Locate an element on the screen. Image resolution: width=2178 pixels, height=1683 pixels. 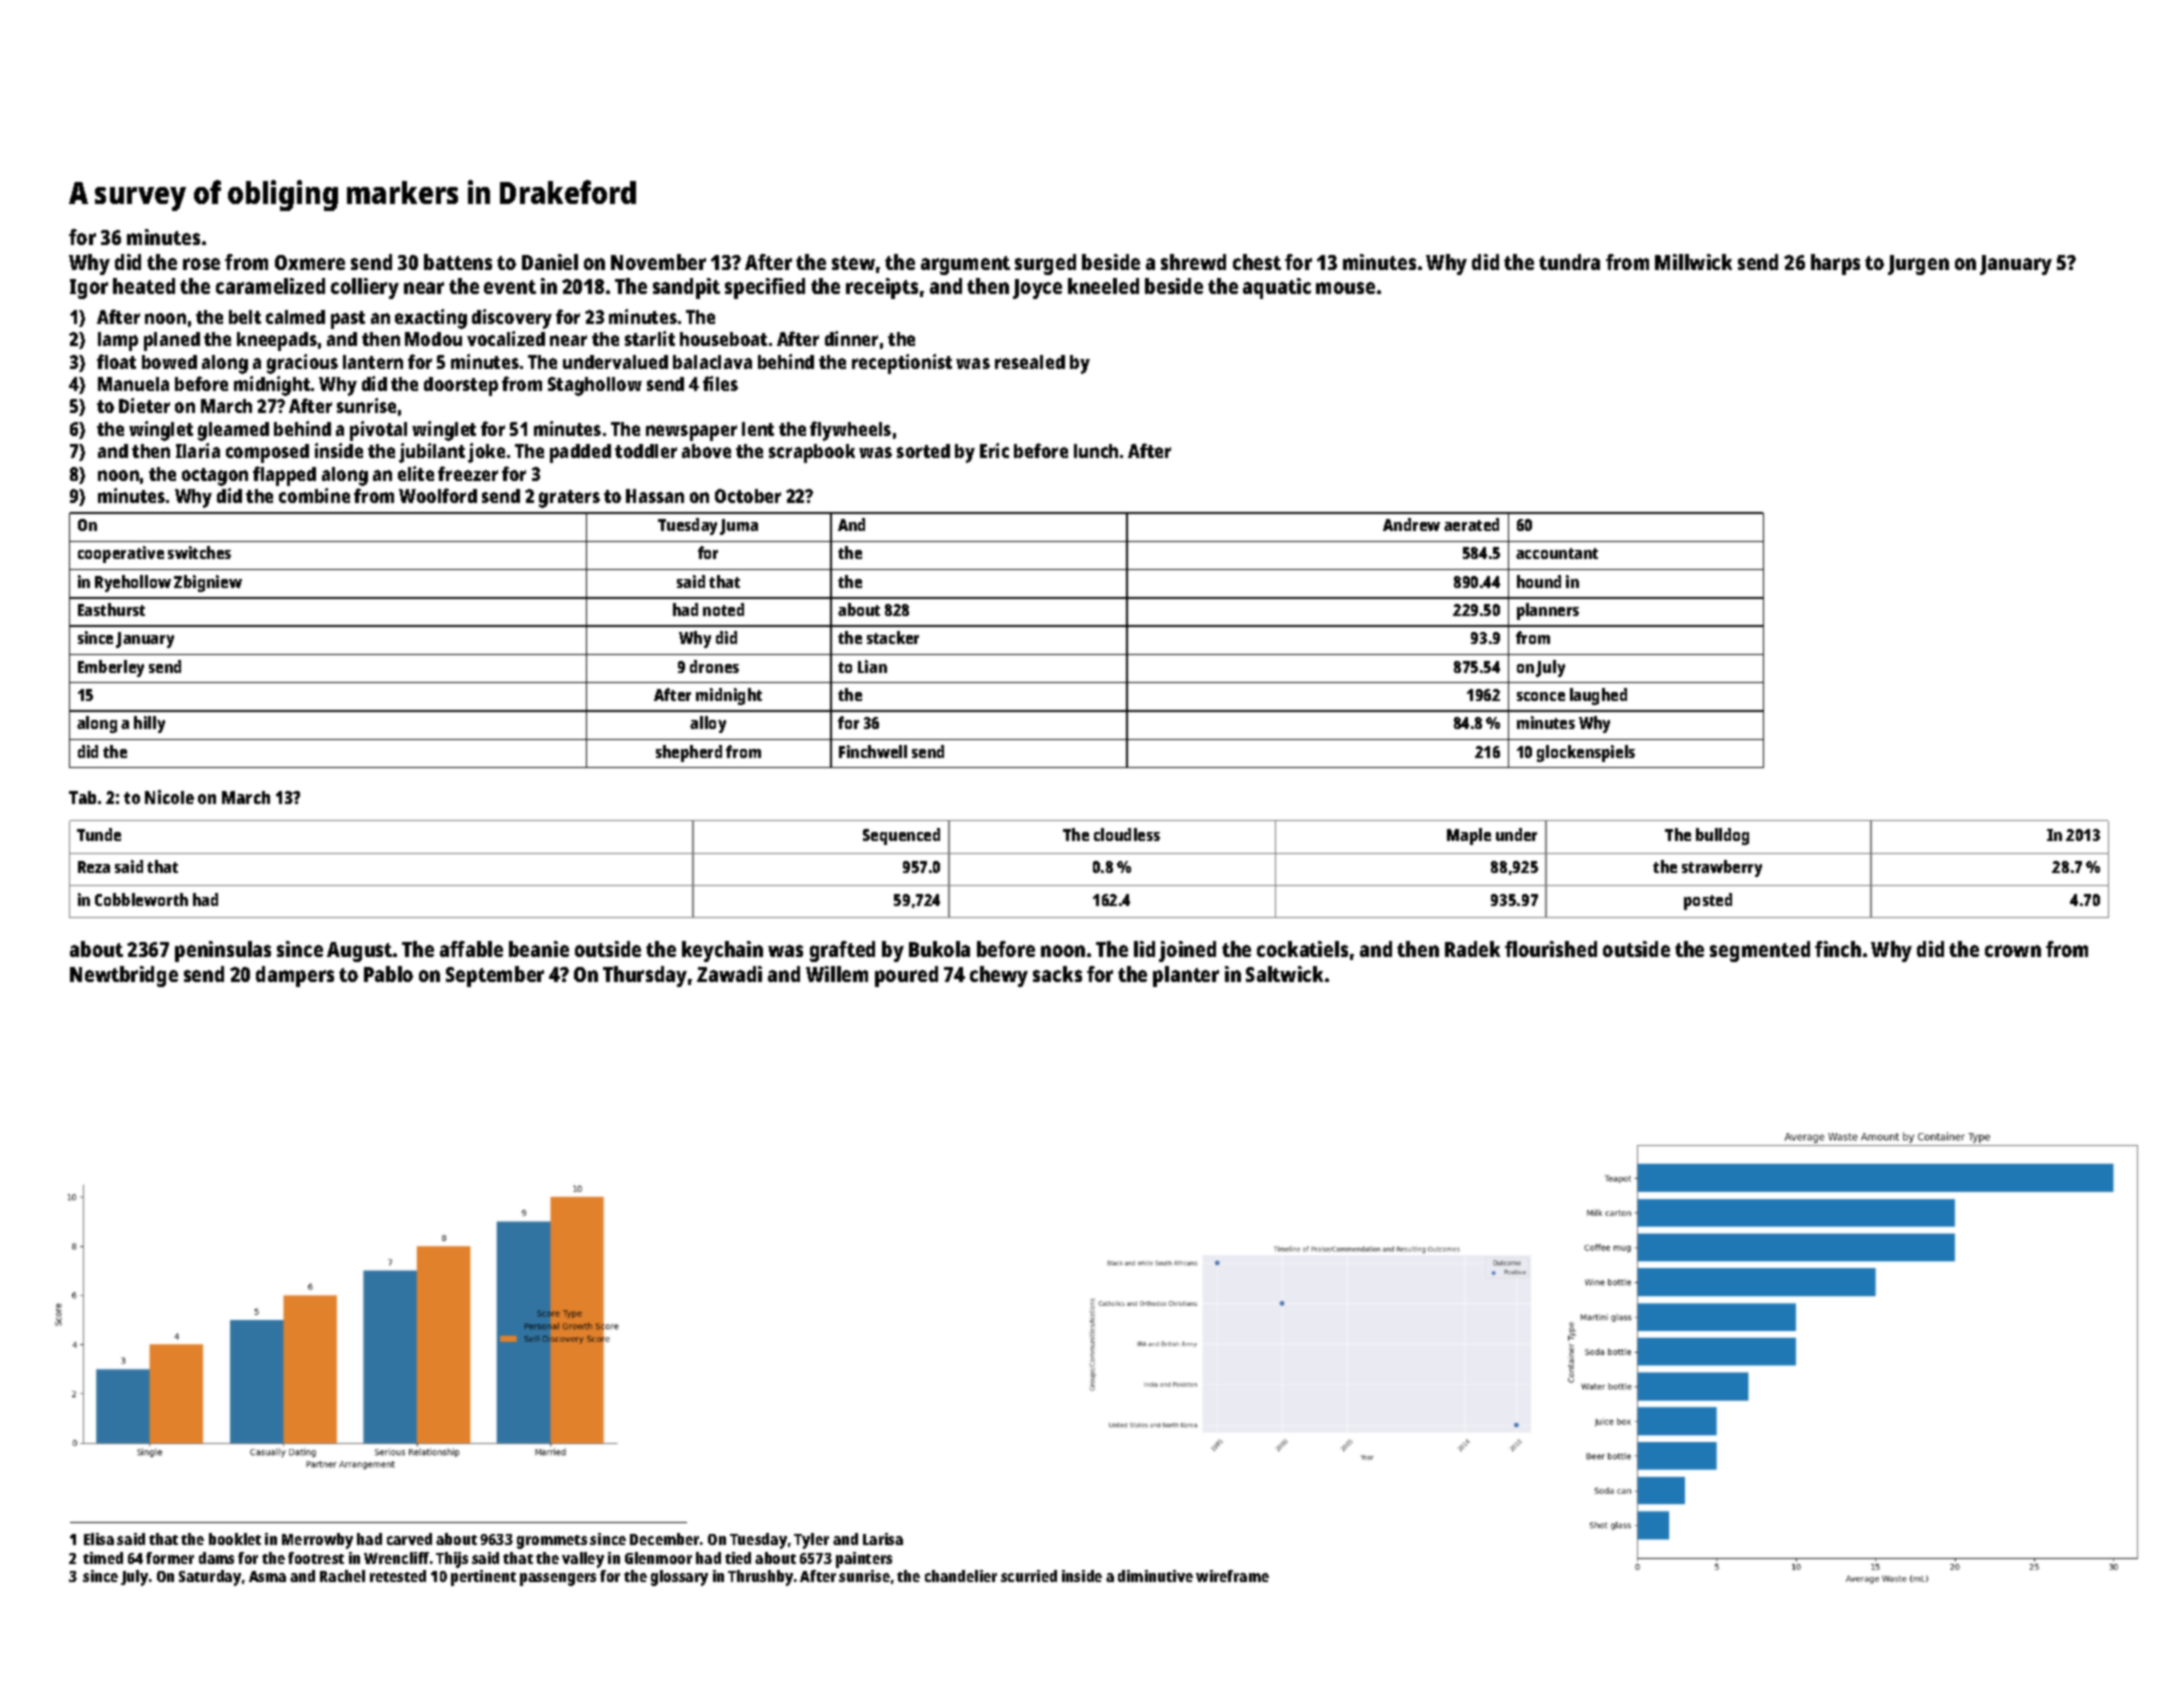
bulldog is located at coordinates (1722, 836).
